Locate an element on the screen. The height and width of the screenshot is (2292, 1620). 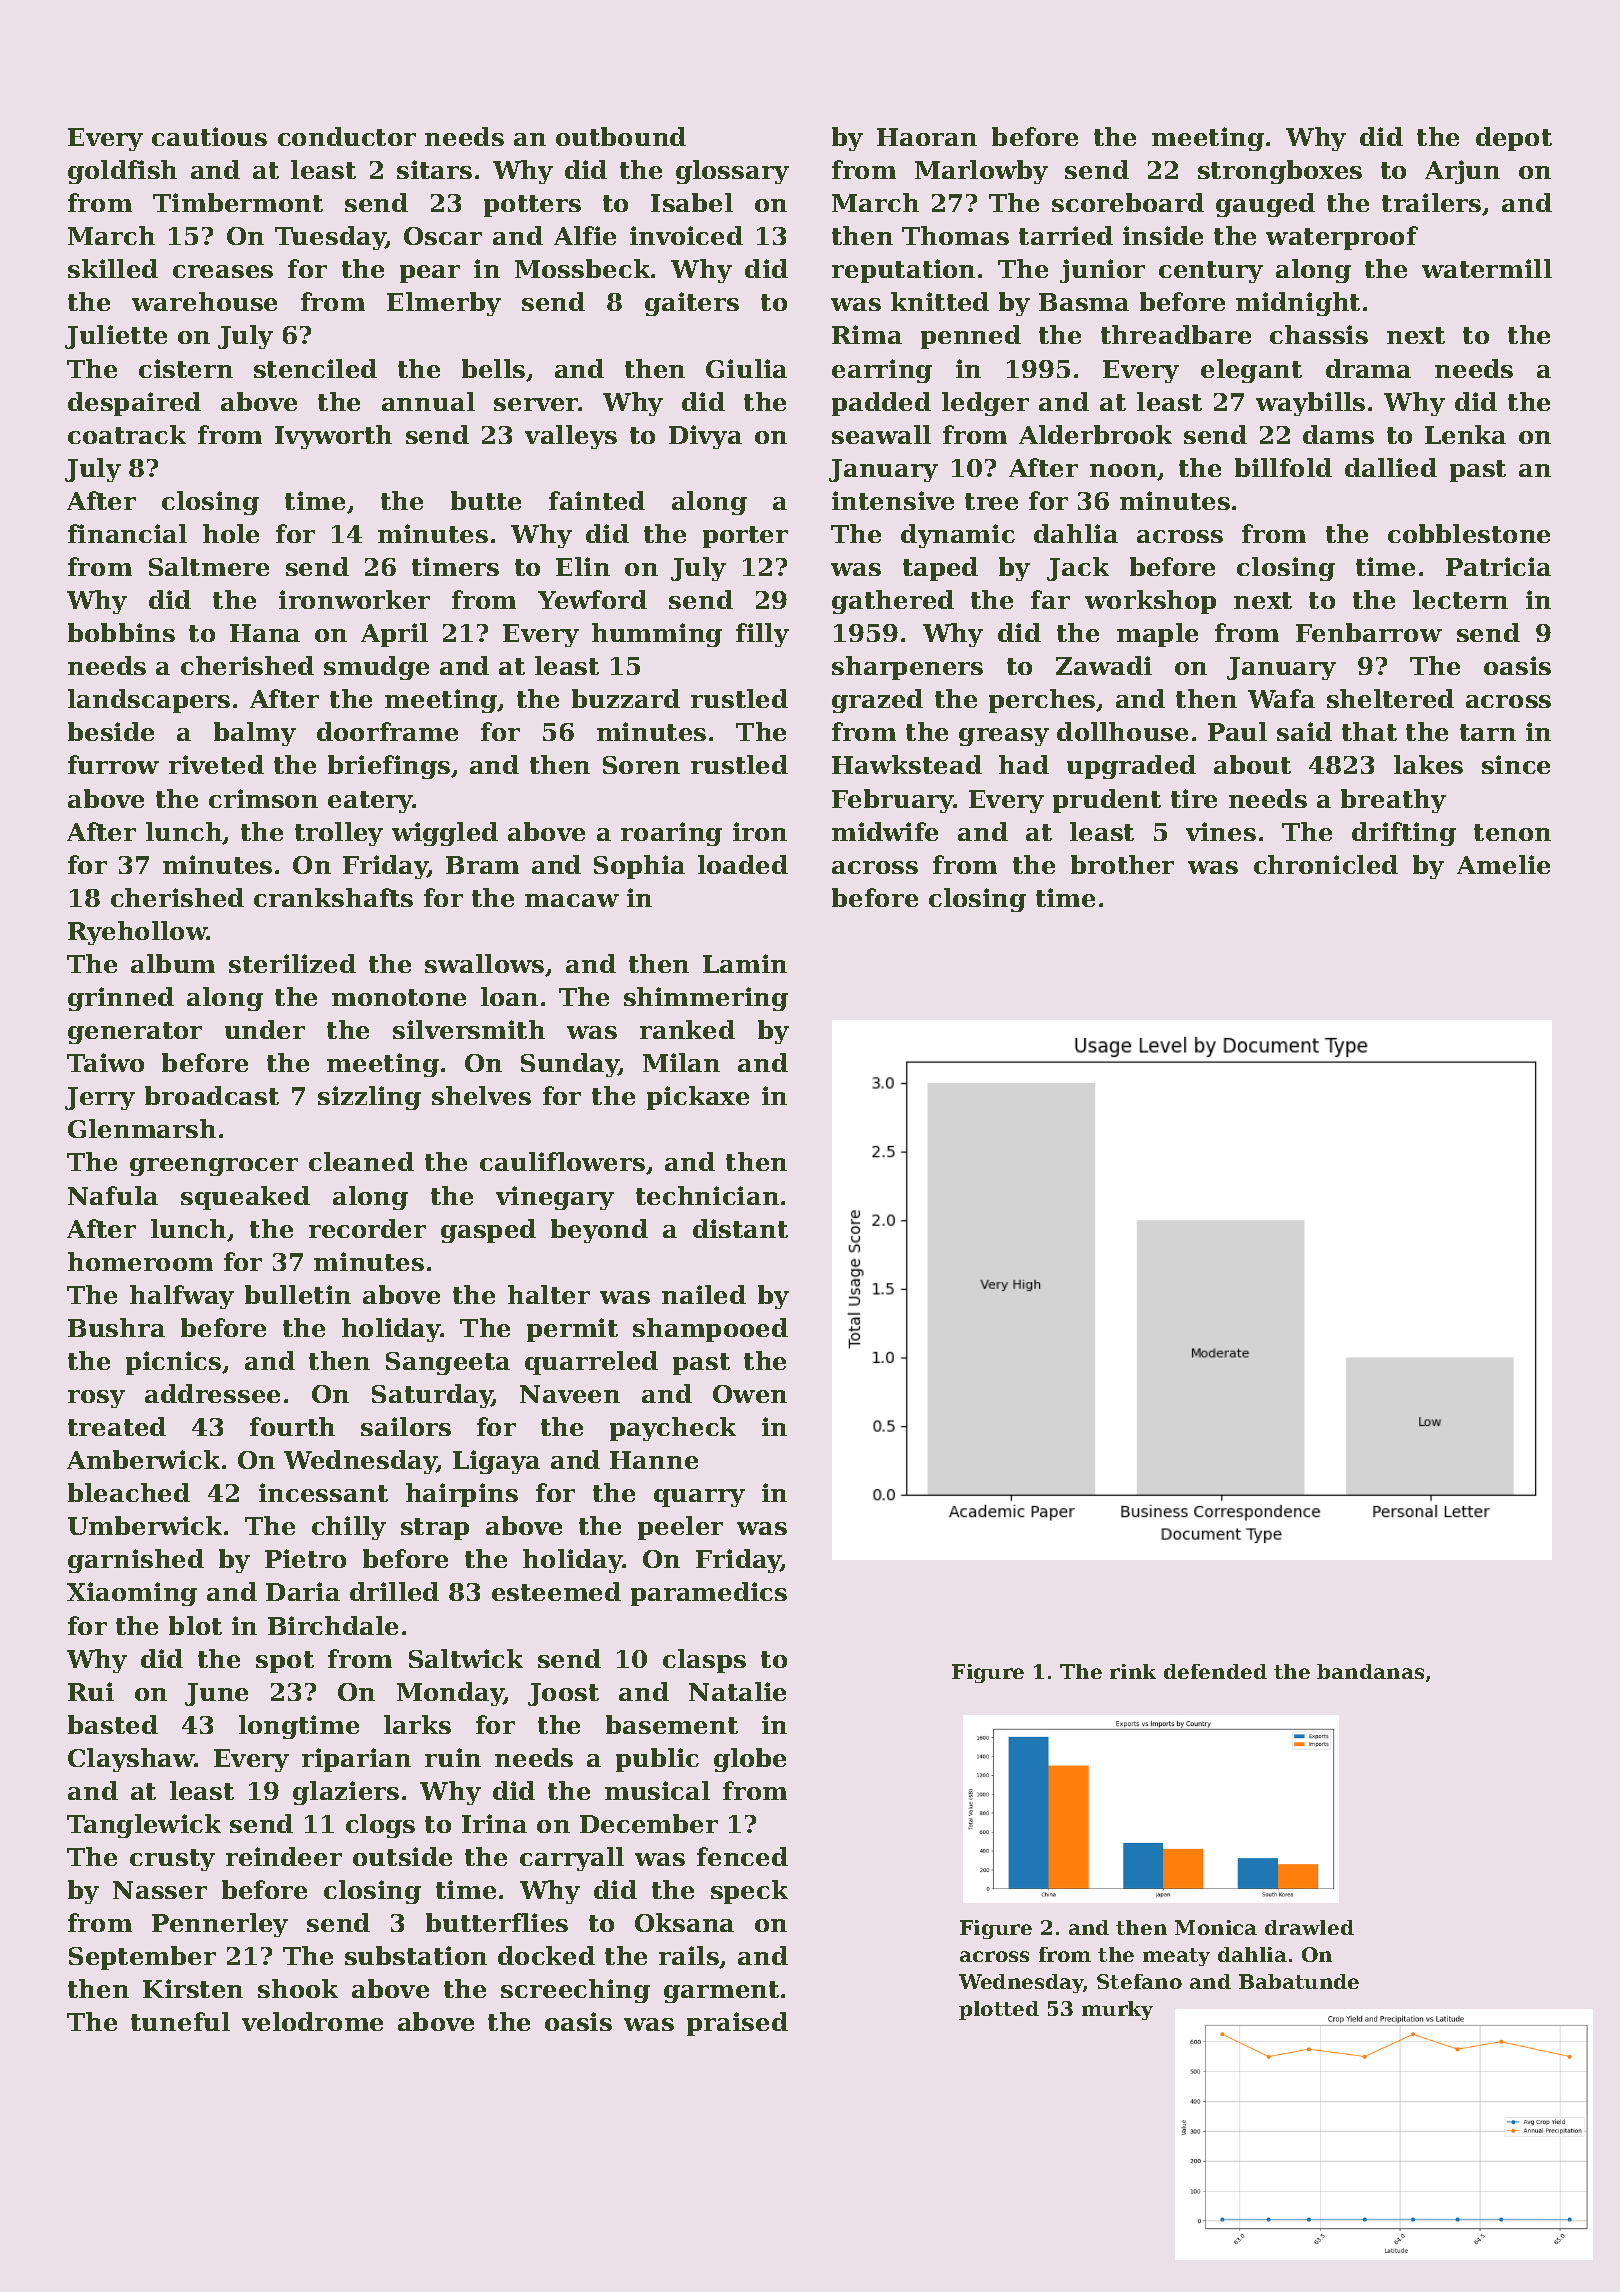
Amelie is located at coordinates (1503, 864).
